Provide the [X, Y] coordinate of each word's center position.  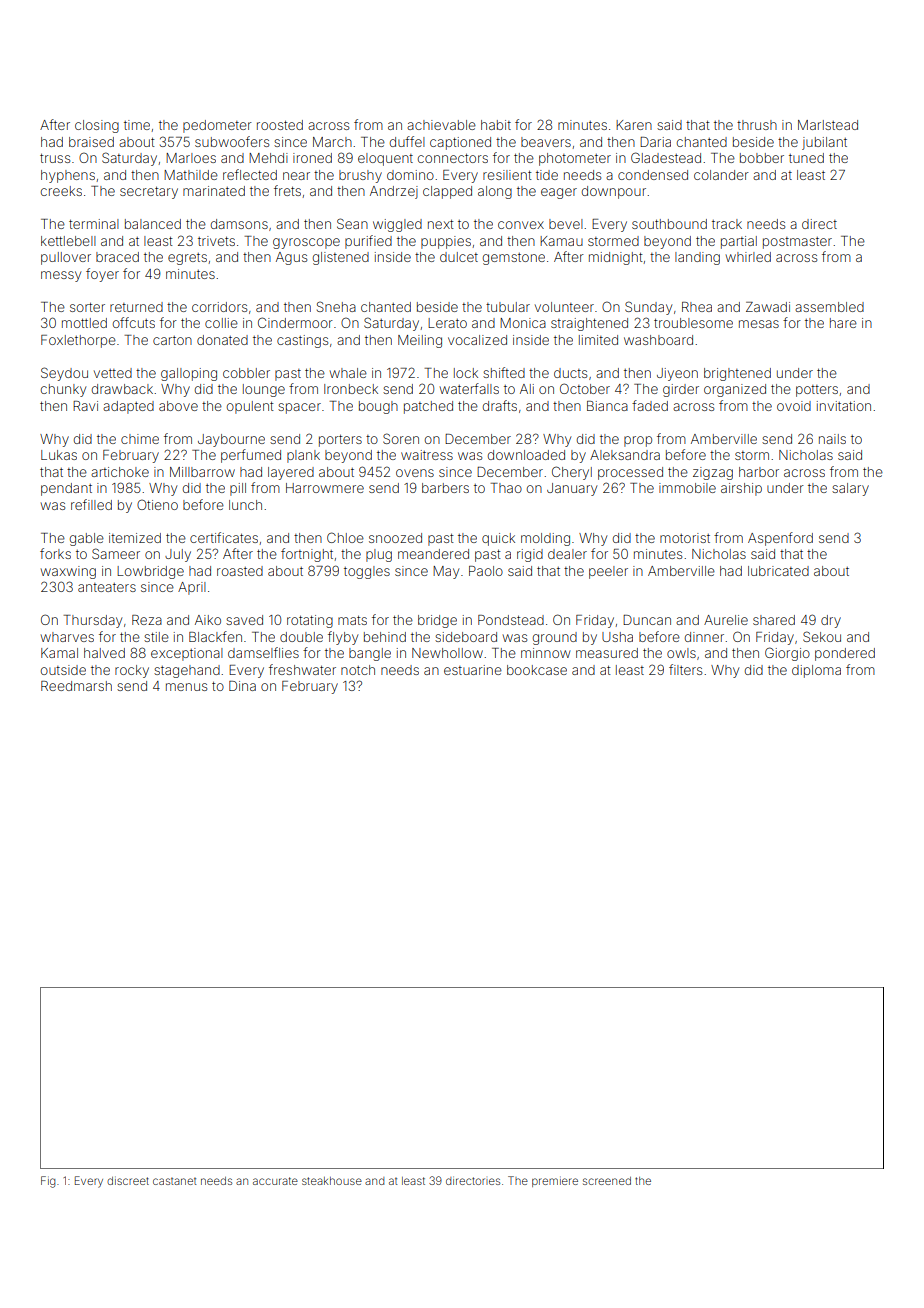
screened [607, 1181]
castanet [175, 1181]
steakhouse [332, 1181]
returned [136, 307]
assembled [829, 307]
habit [496, 125]
